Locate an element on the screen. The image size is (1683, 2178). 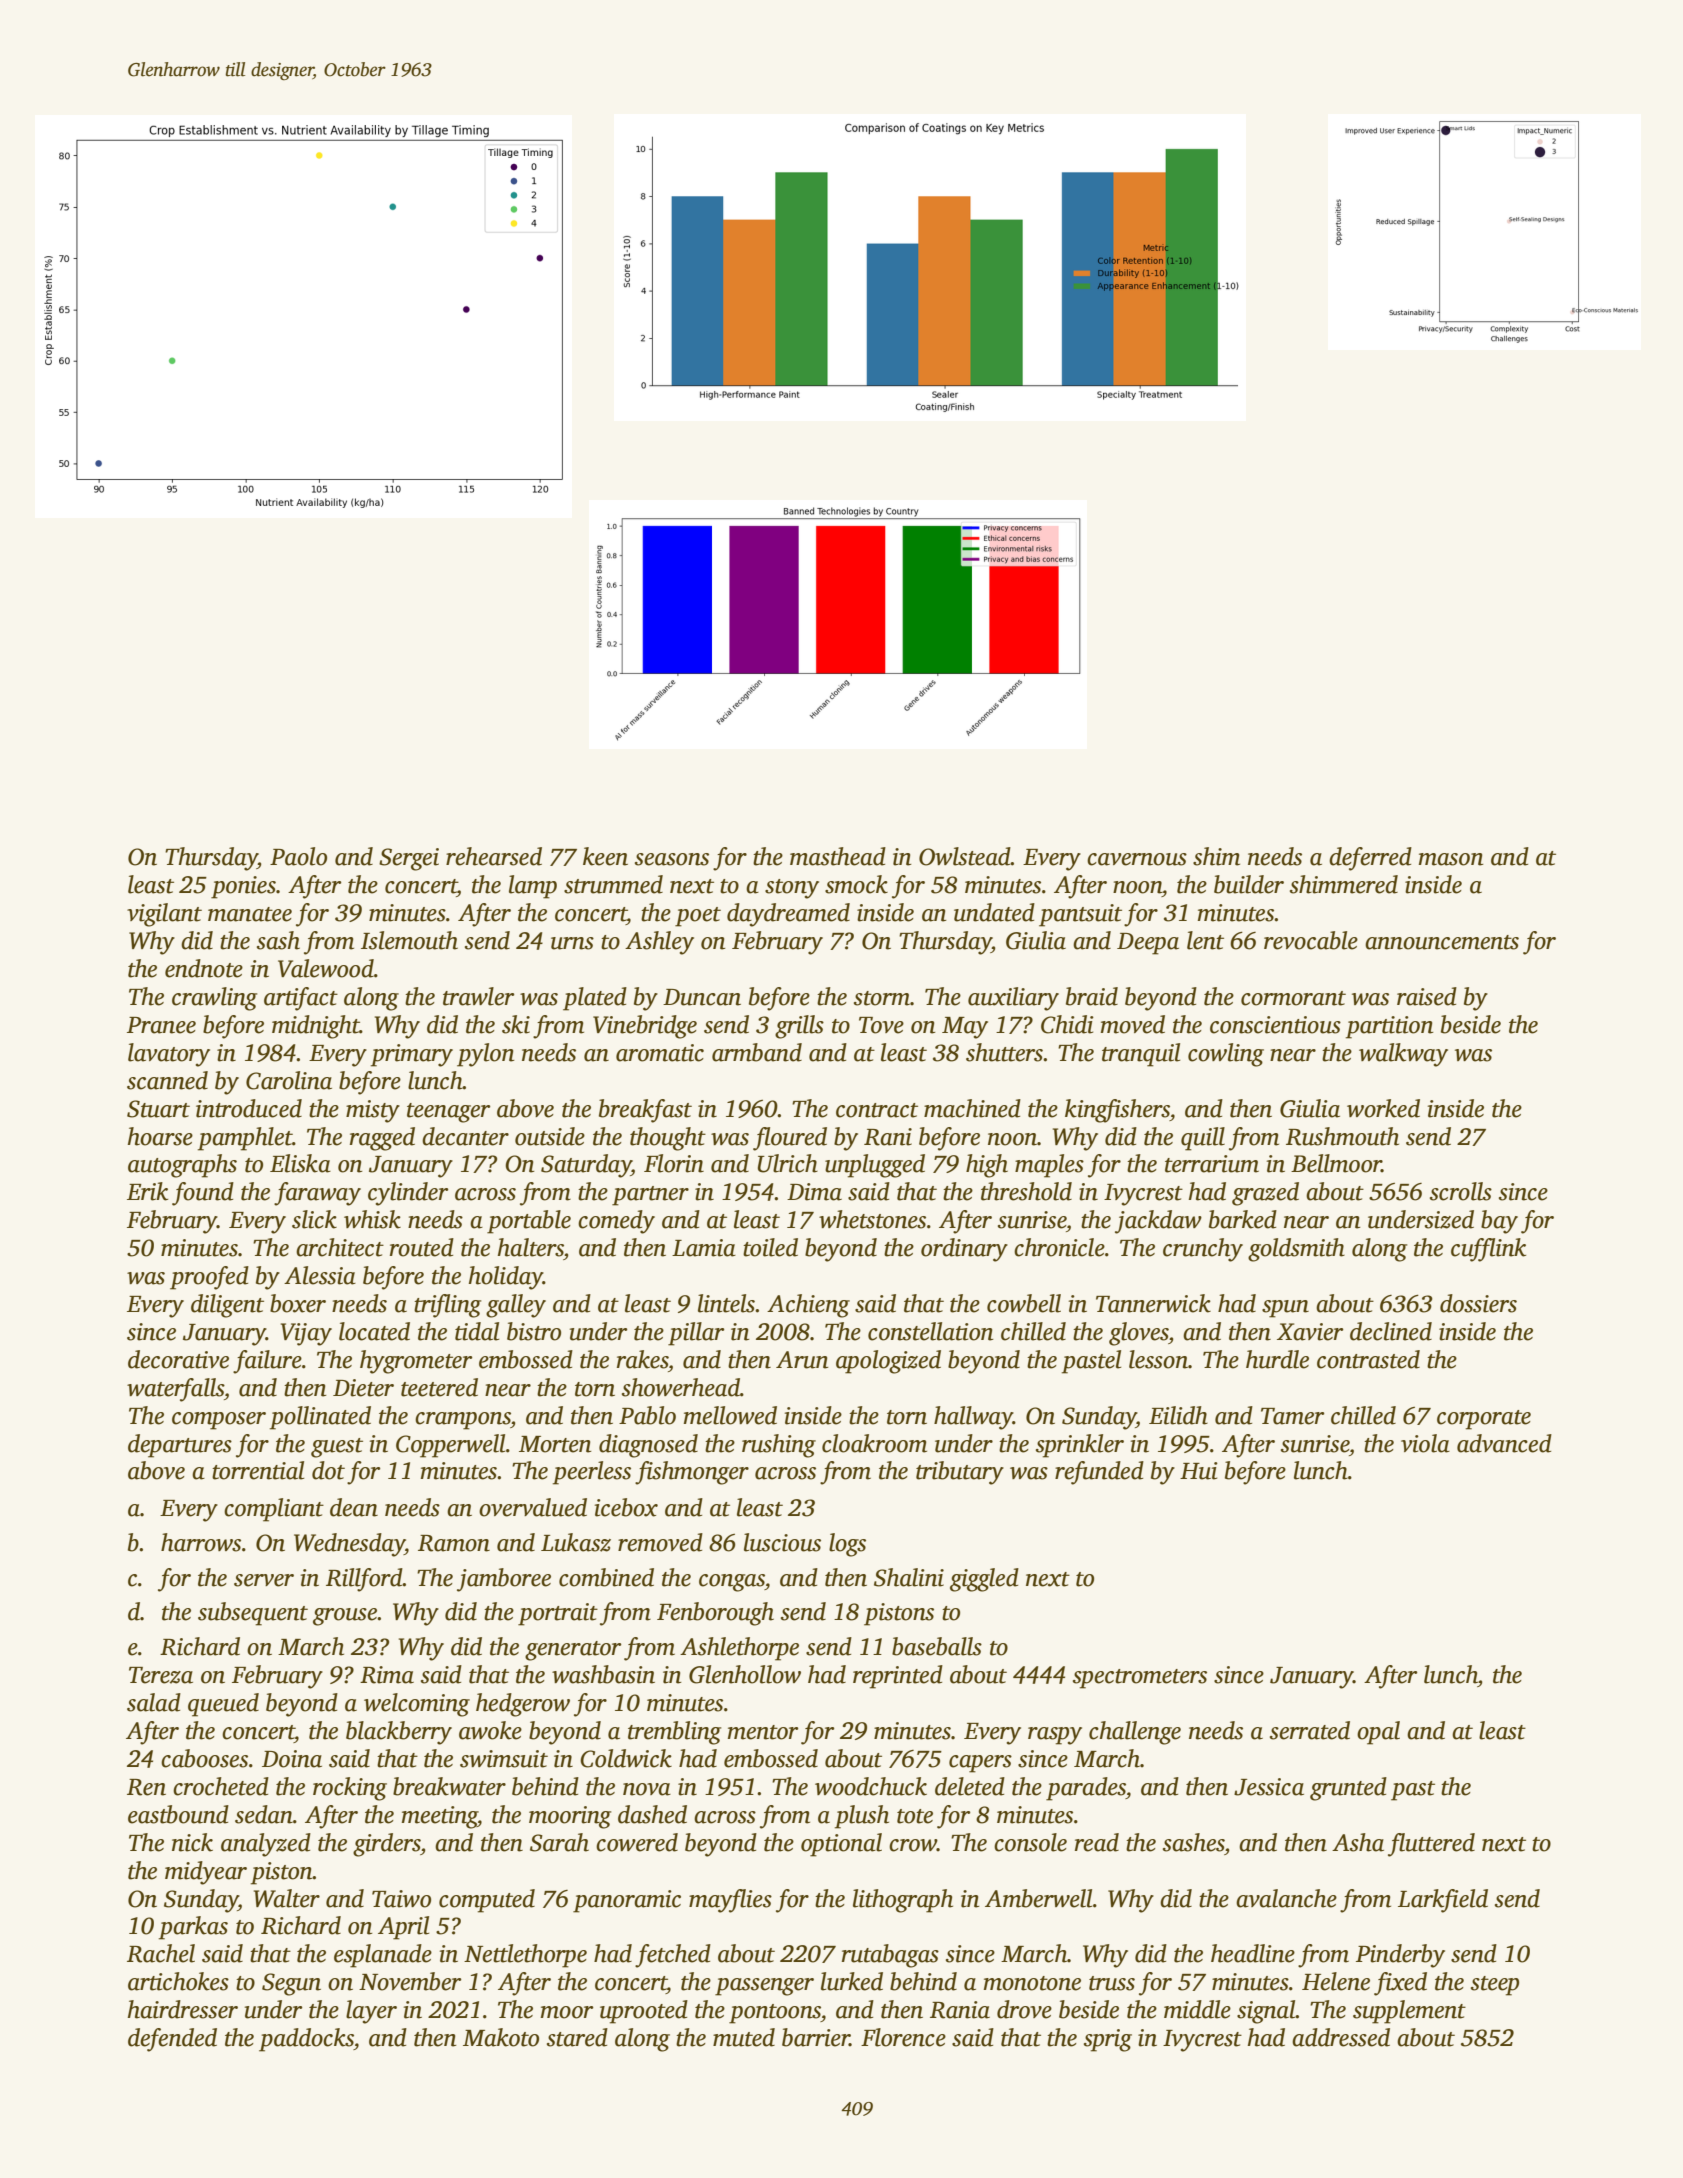
conscientious is located at coordinates (1275, 1025).
